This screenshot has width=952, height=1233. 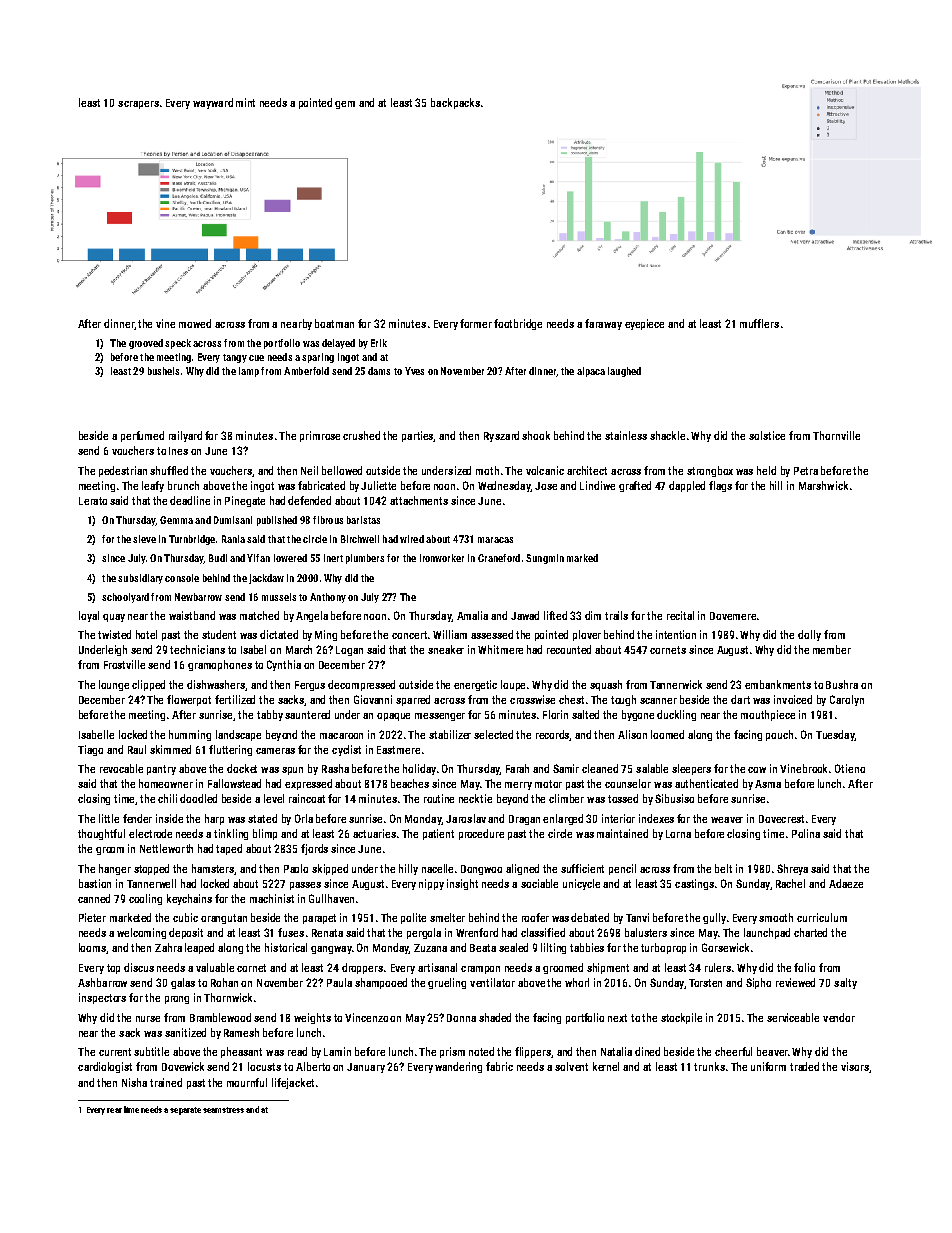 I want to click on mowed, so click(x=195, y=323).
